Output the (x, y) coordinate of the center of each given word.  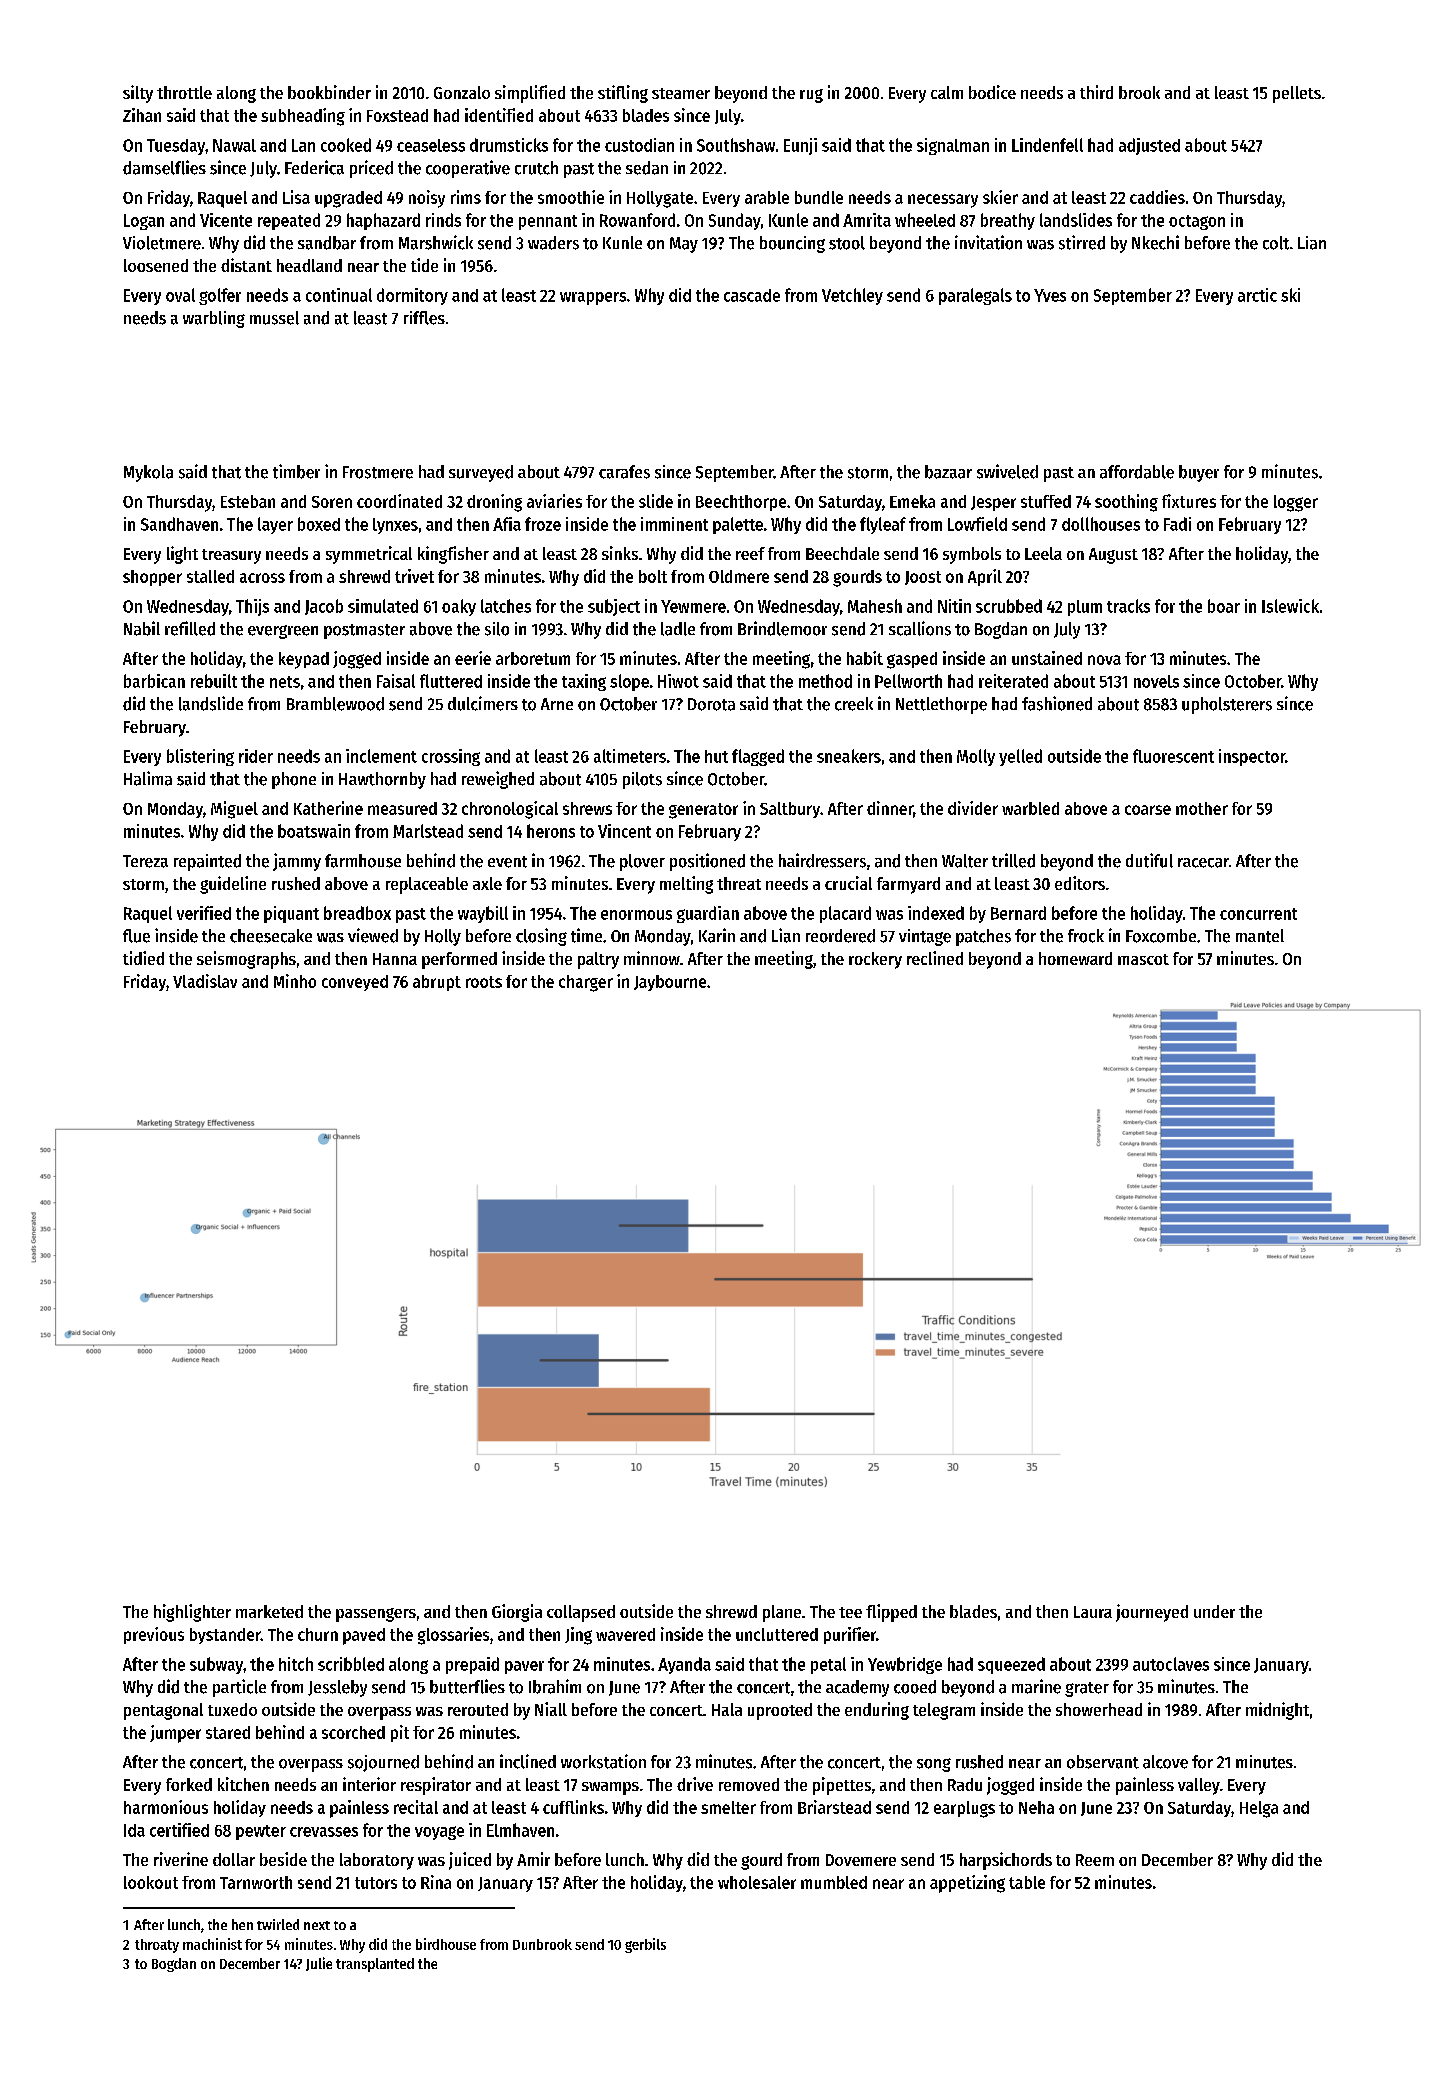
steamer (681, 93)
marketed (269, 1611)
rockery (875, 960)
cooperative (468, 169)
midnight (1277, 1711)
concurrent (1258, 914)
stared (228, 1732)
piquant (291, 914)
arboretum (533, 658)
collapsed (581, 1613)
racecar (1203, 863)
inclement (381, 756)
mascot (1143, 959)
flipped (891, 1613)
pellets (1297, 94)
